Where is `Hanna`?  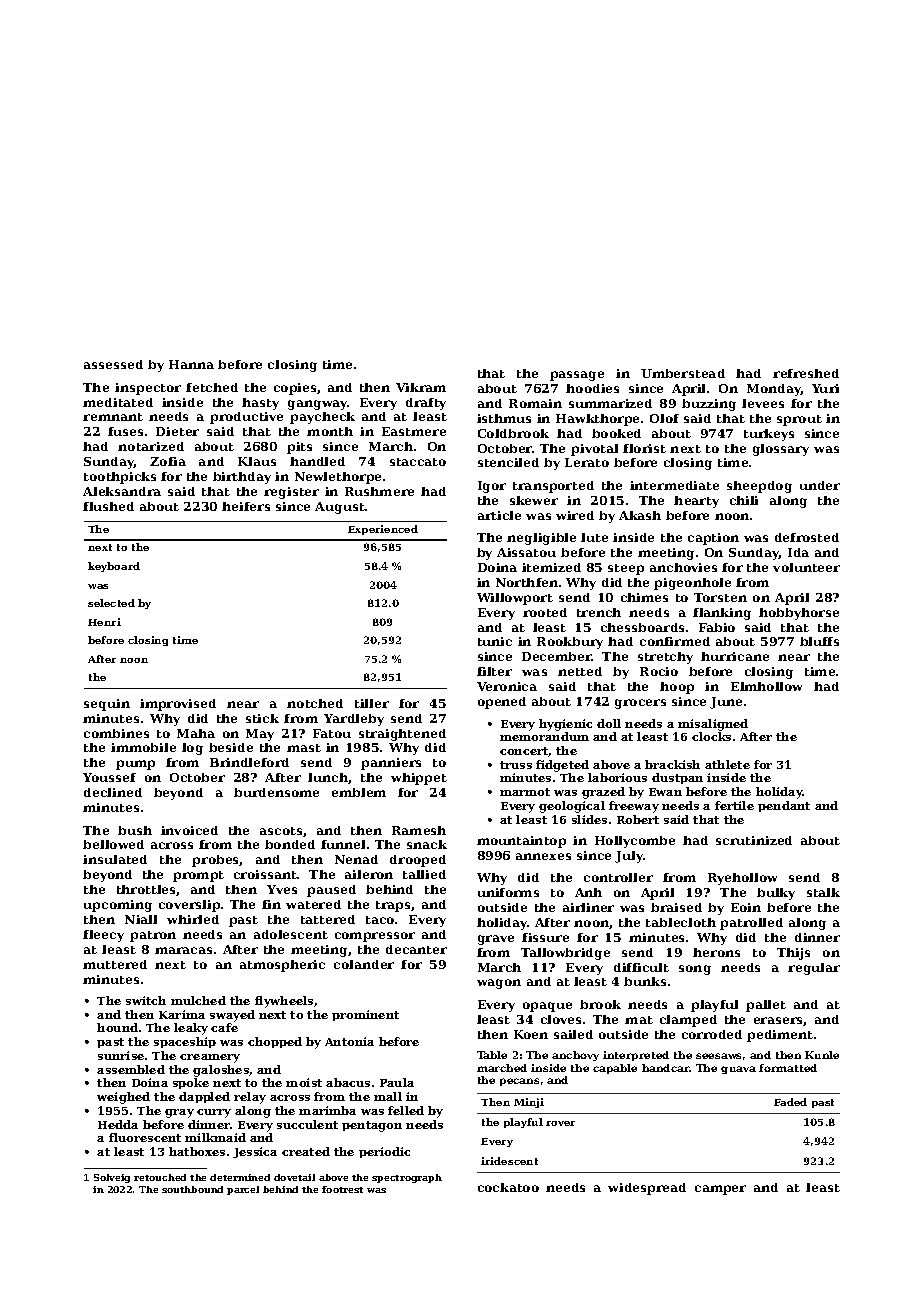 Hanna is located at coordinates (191, 364).
